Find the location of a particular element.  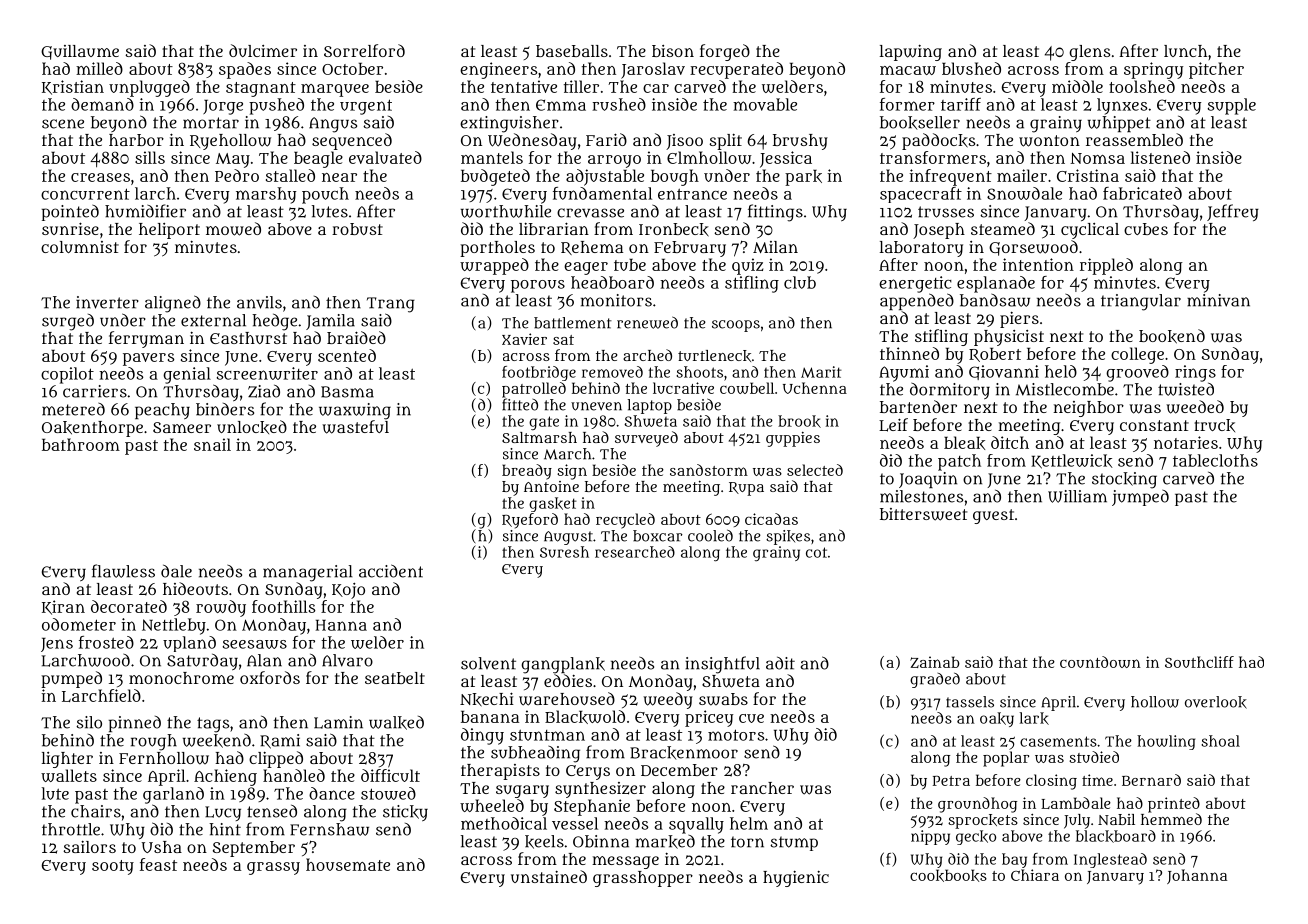

August is located at coordinates (568, 538).
